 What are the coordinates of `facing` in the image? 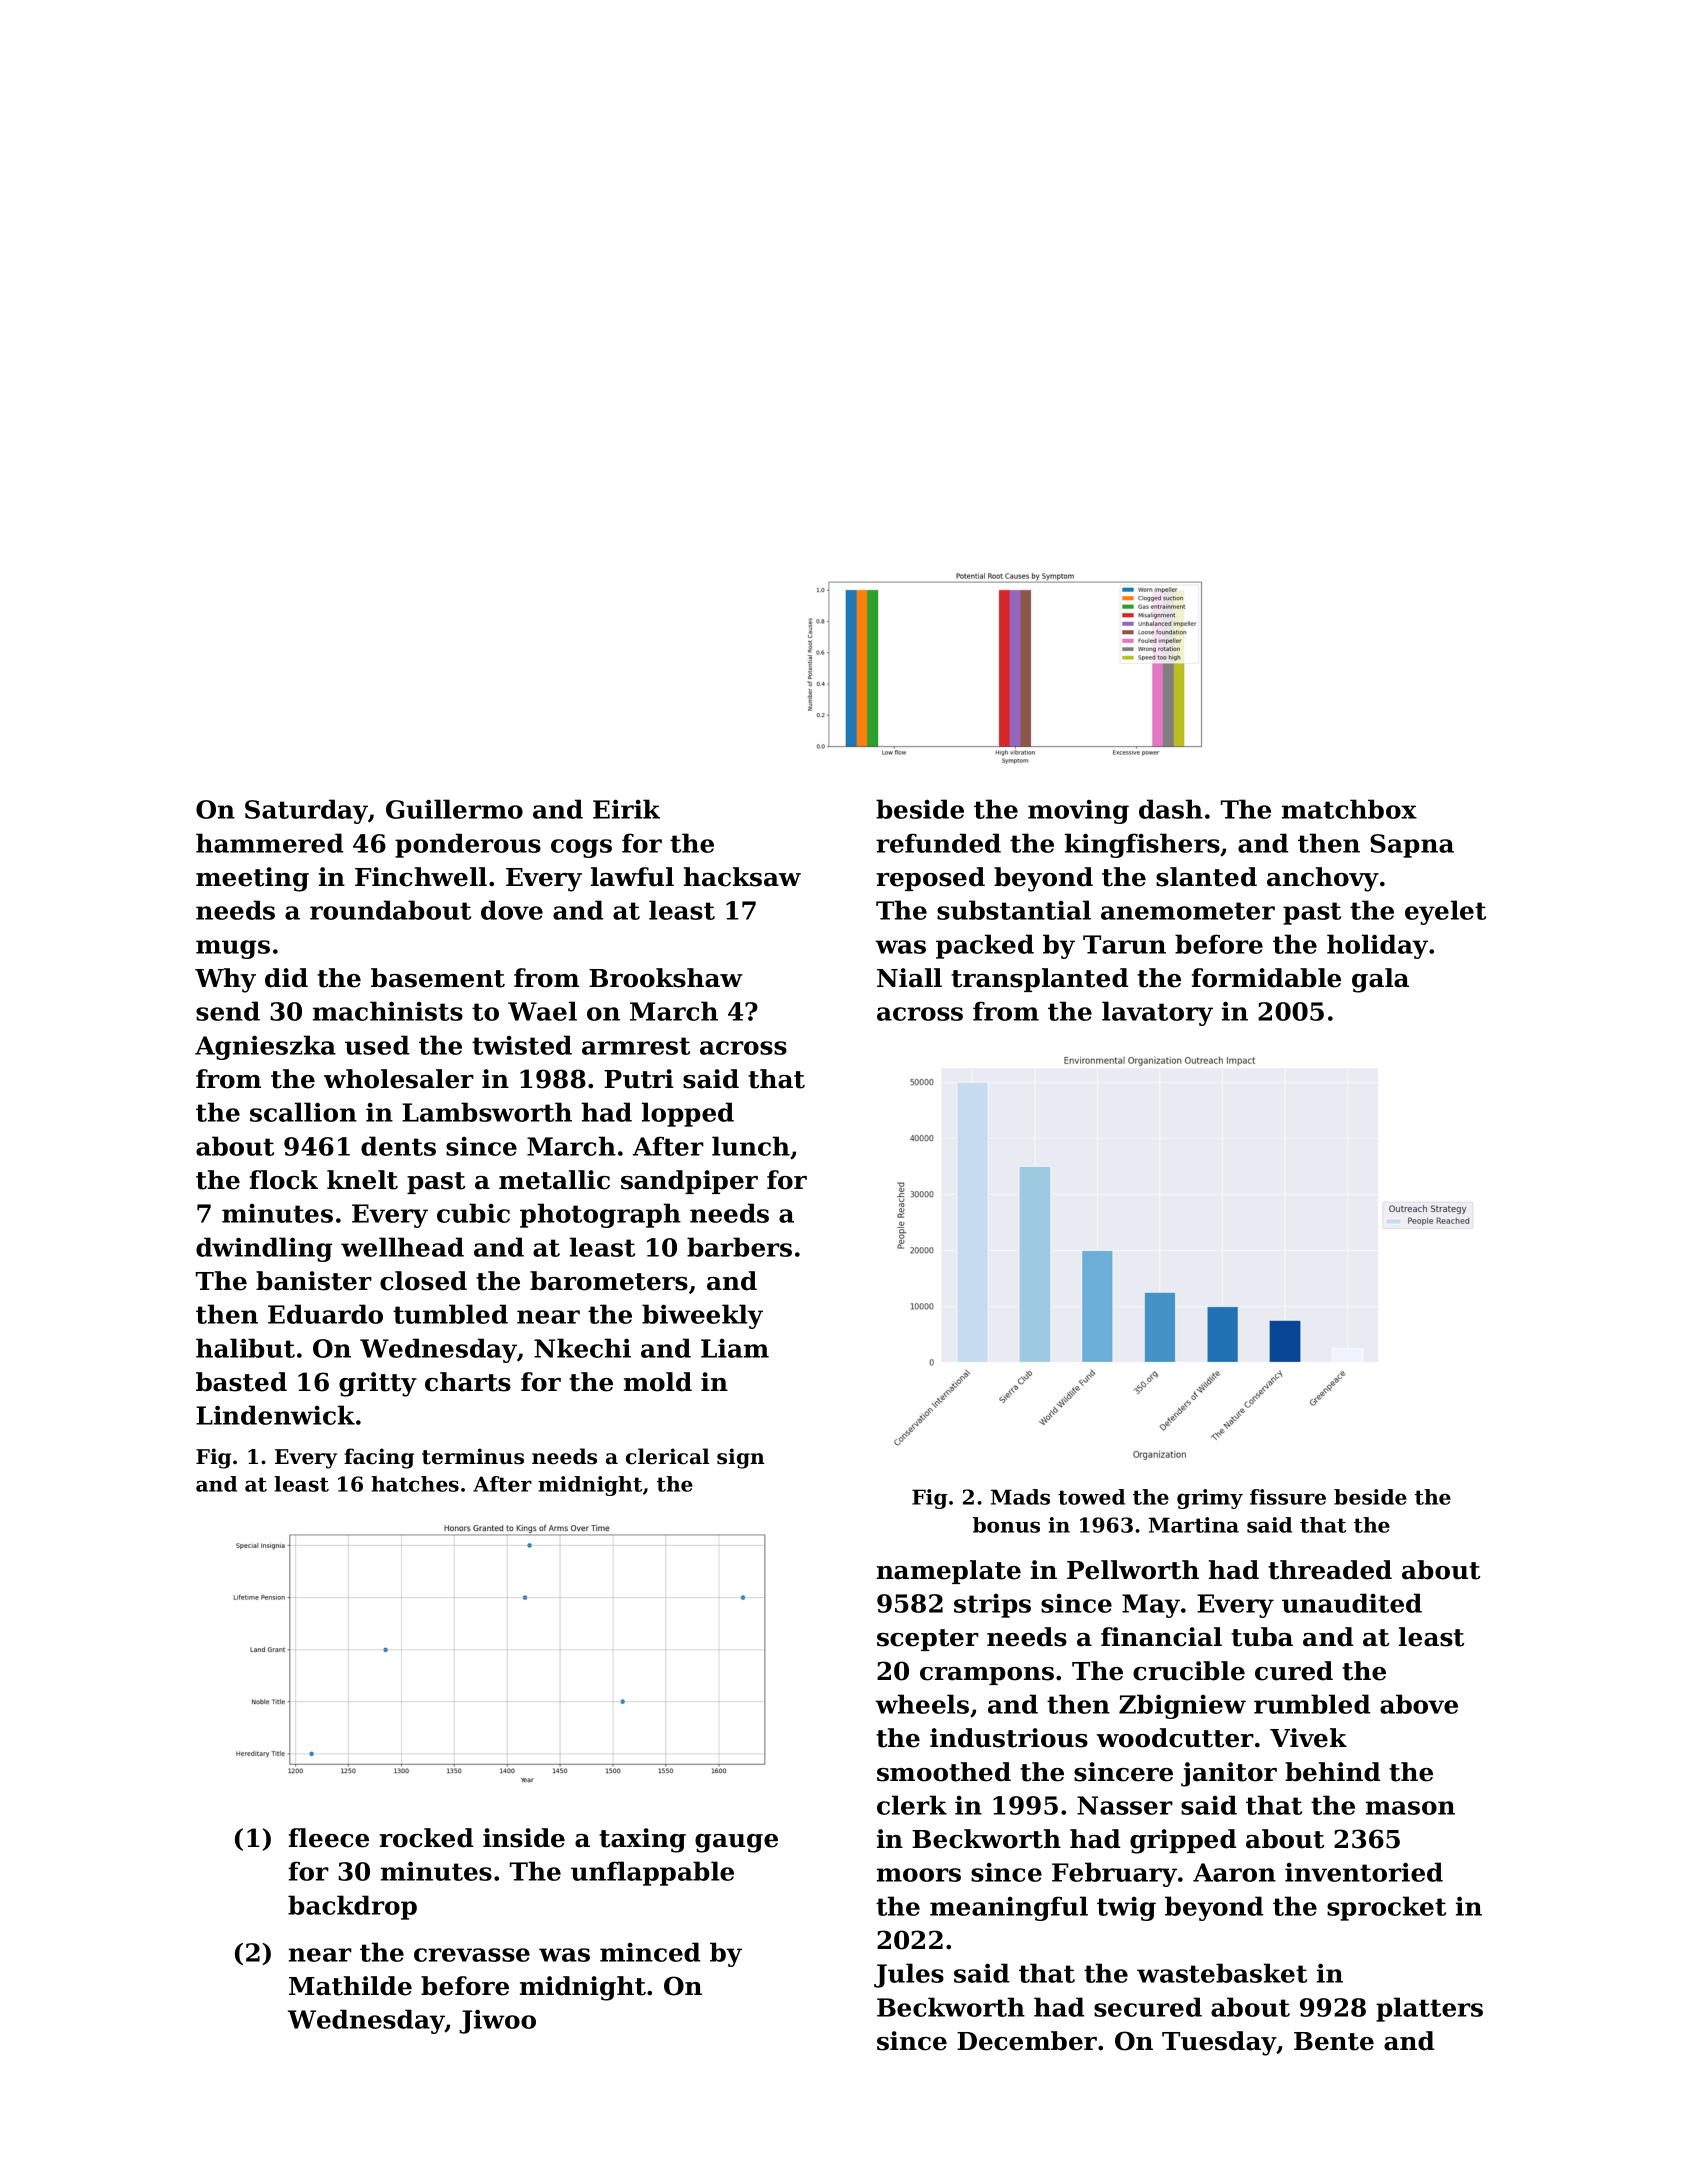 It's located at (379, 1458).
